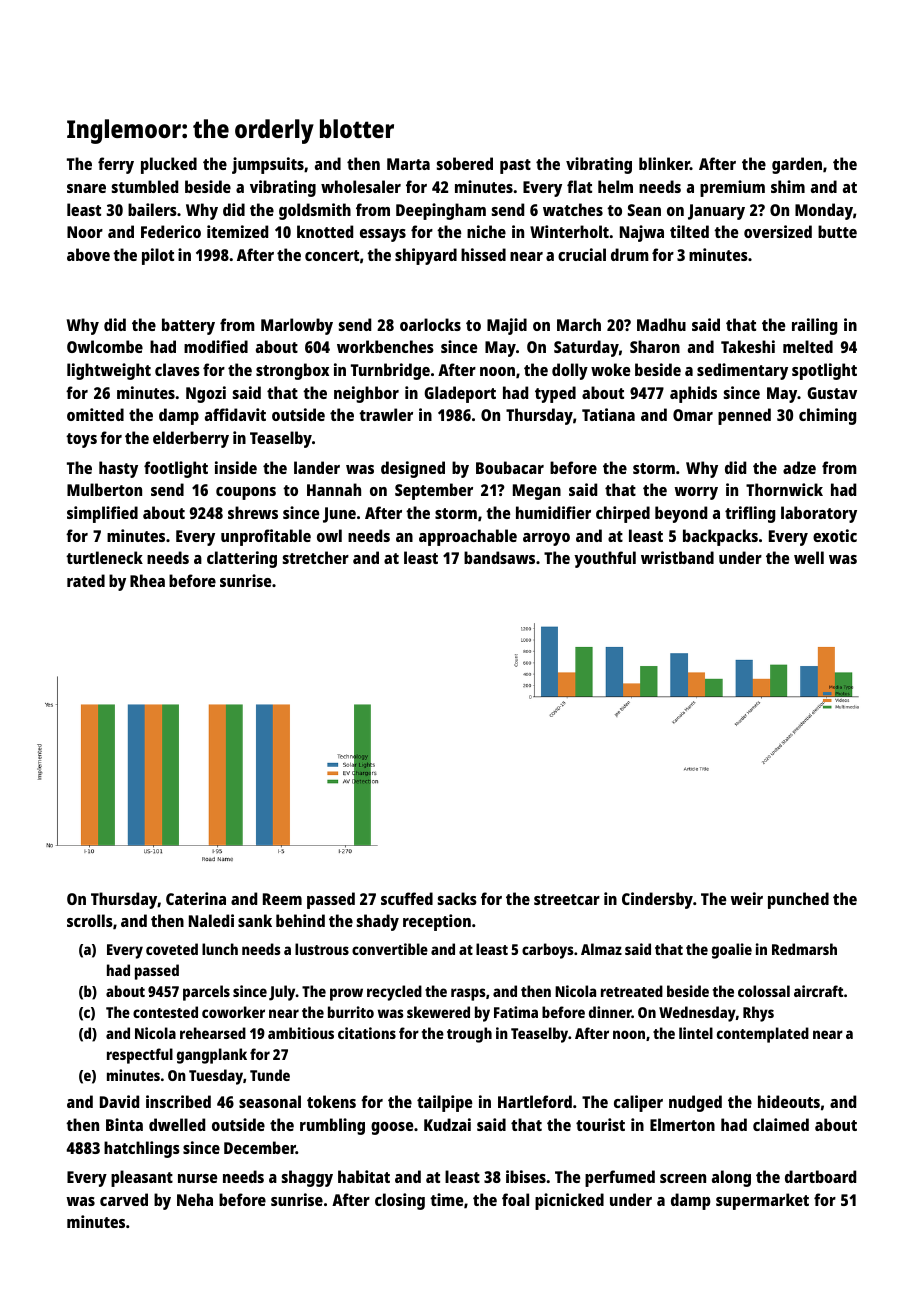 The width and height of the document is (924, 1308). Describe the element at coordinates (507, 326) in the document. I see `Majid` at that location.
